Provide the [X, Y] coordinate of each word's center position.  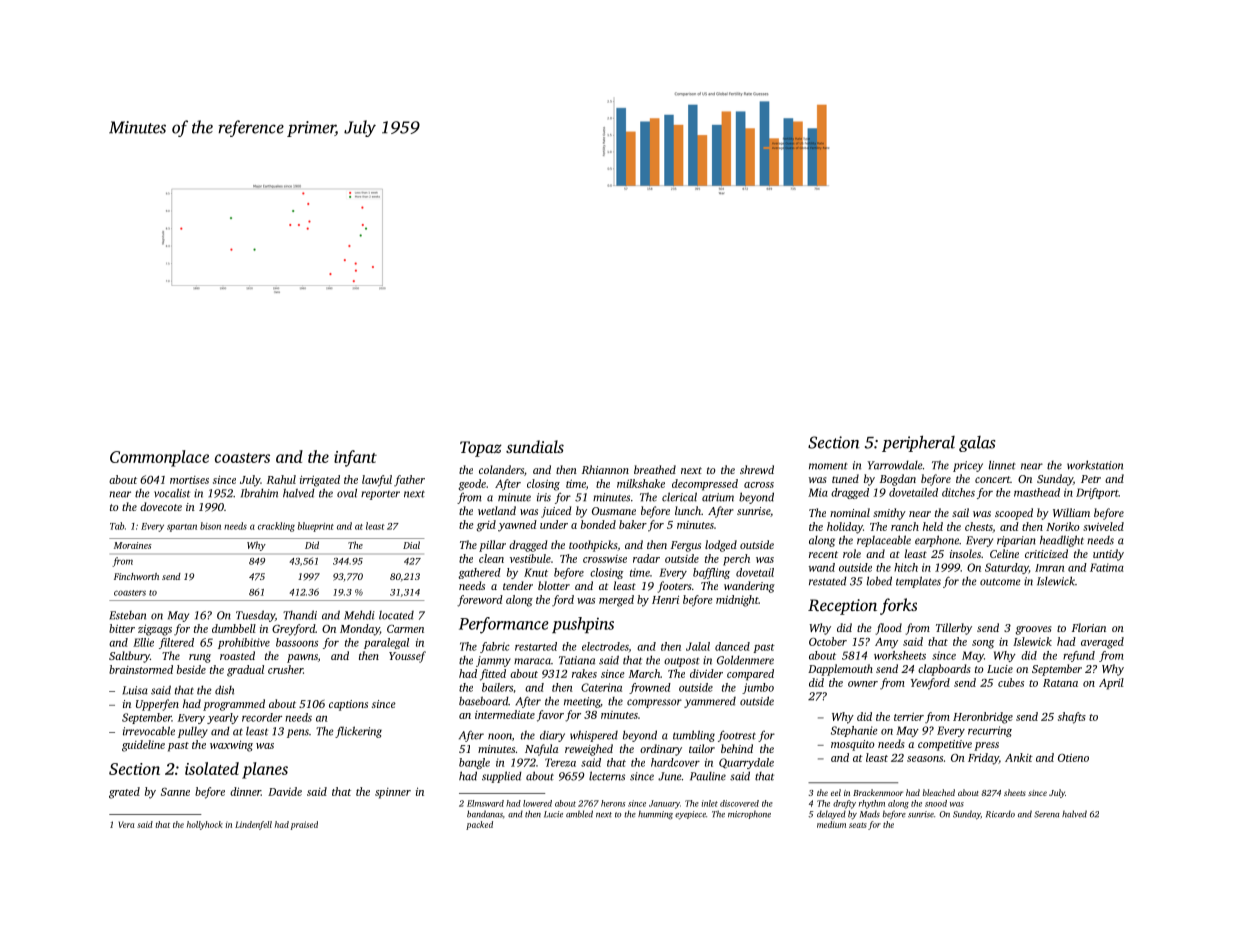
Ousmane [614, 511]
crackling [276, 527]
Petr [1091, 479]
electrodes [605, 646]
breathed [655, 469]
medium [831, 824]
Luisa [135, 690]
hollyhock [205, 825]
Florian [1089, 627]
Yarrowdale [895, 465]
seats [858, 825]
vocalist [172, 493]
